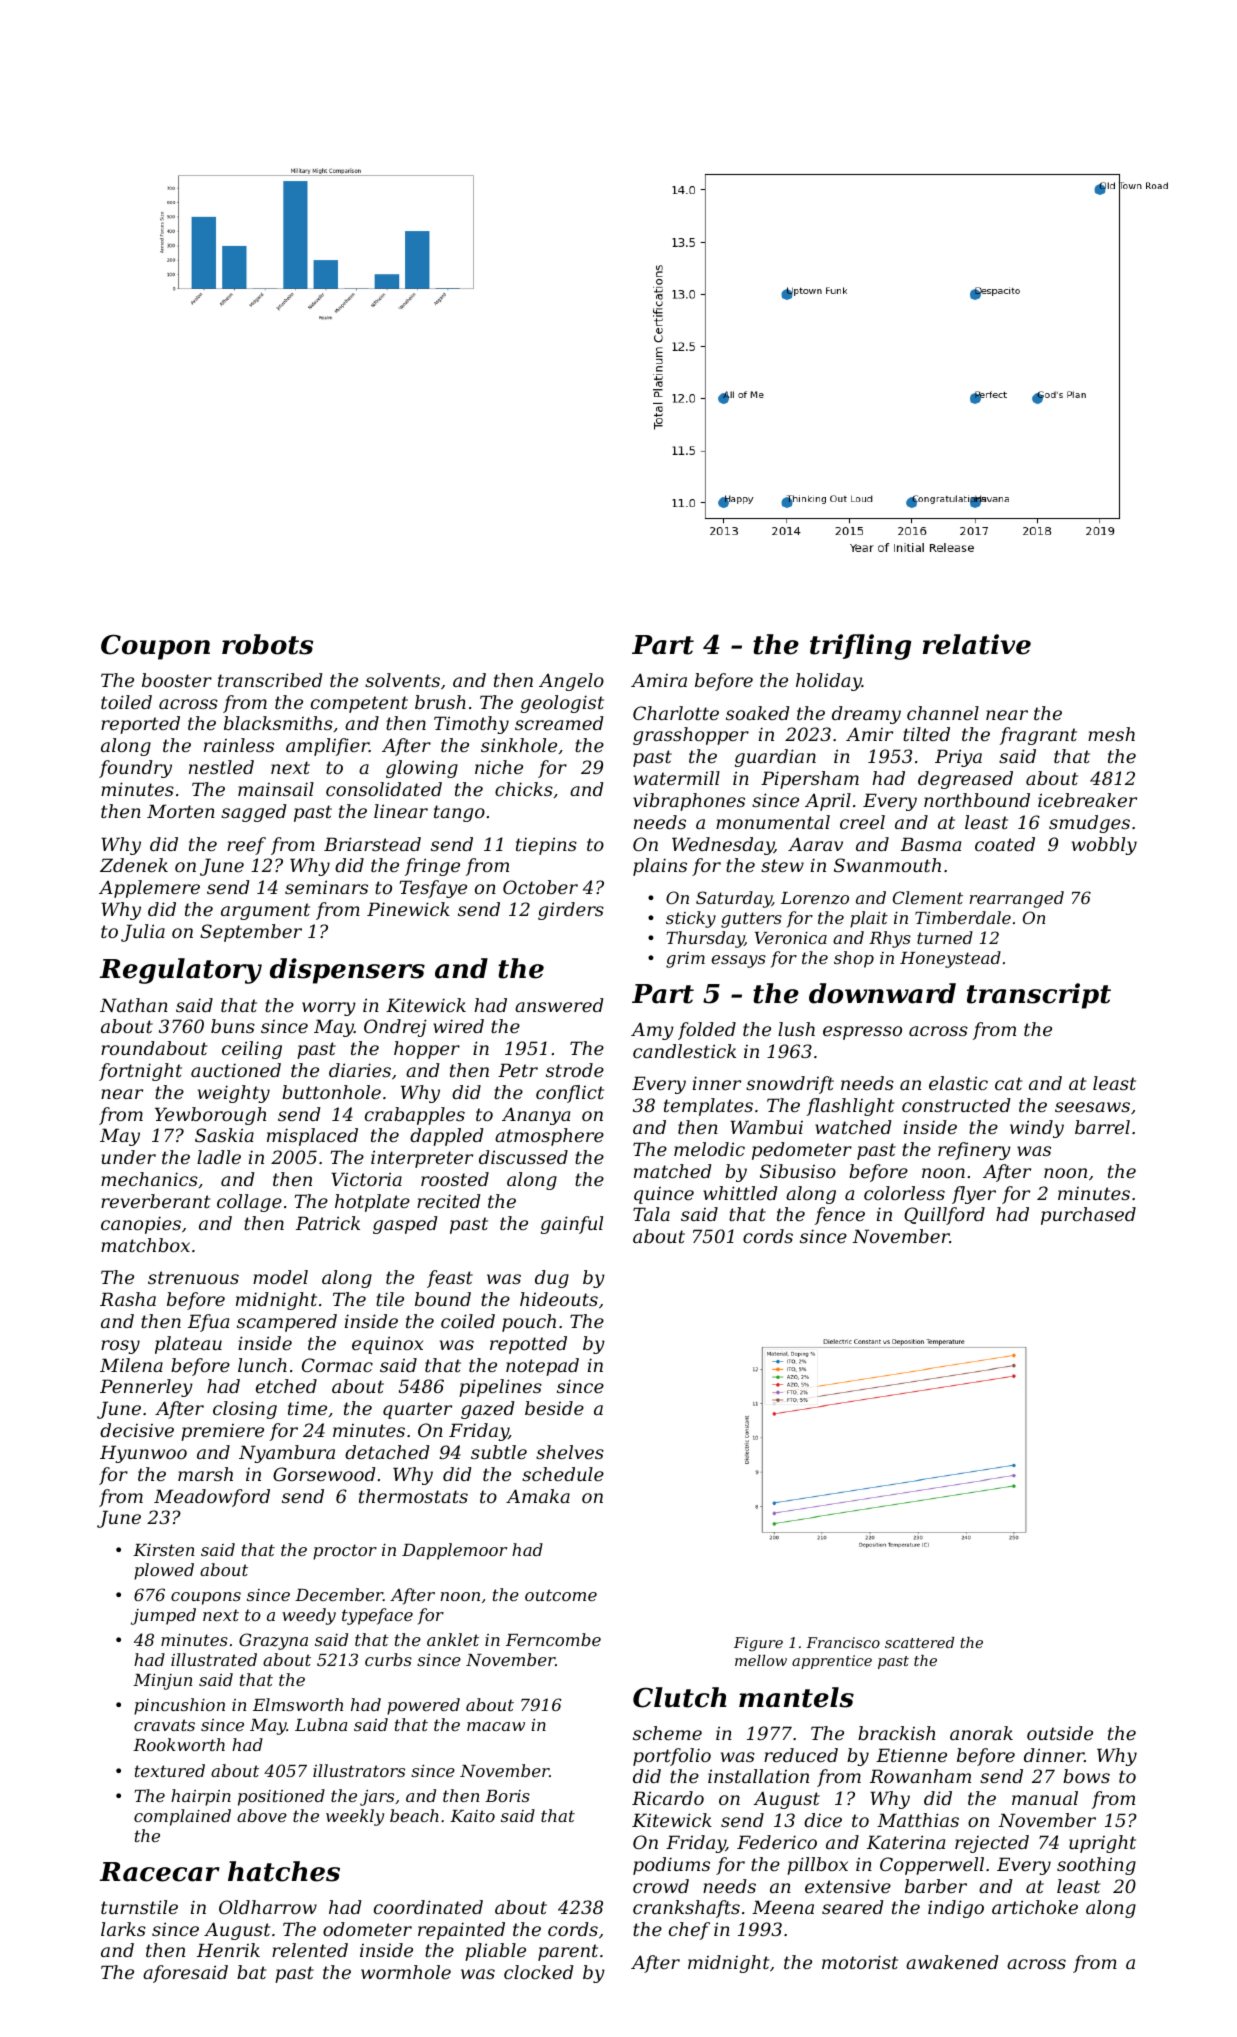  I want to click on espresso, so click(862, 1033).
